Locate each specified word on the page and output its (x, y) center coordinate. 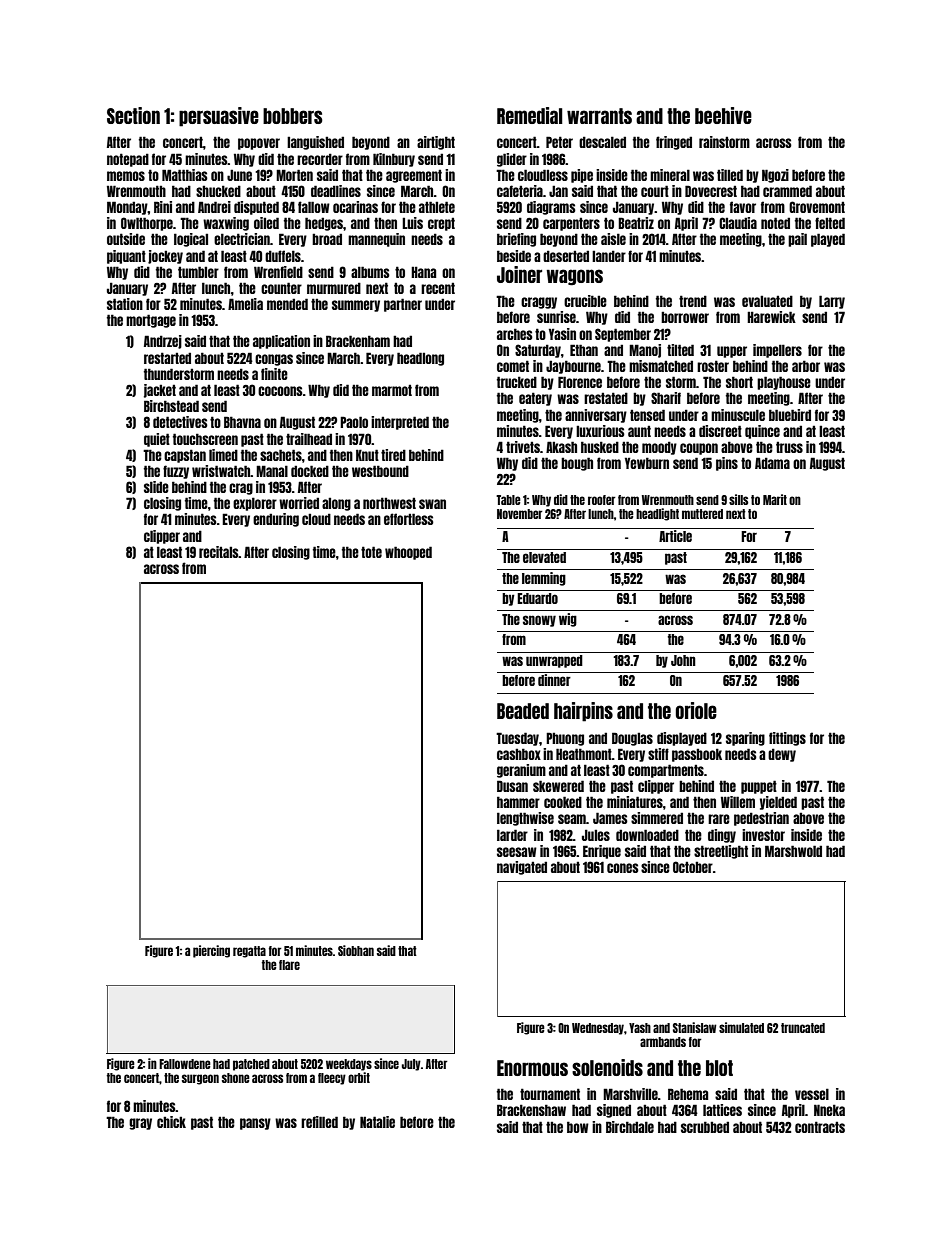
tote (371, 552)
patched (251, 1065)
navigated (522, 868)
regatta (249, 952)
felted (830, 223)
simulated (741, 1027)
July (411, 1065)
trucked (517, 382)
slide (156, 487)
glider (512, 160)
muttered (702, 514)
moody (659, 448)
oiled (266, 223)
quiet (157, 440)
